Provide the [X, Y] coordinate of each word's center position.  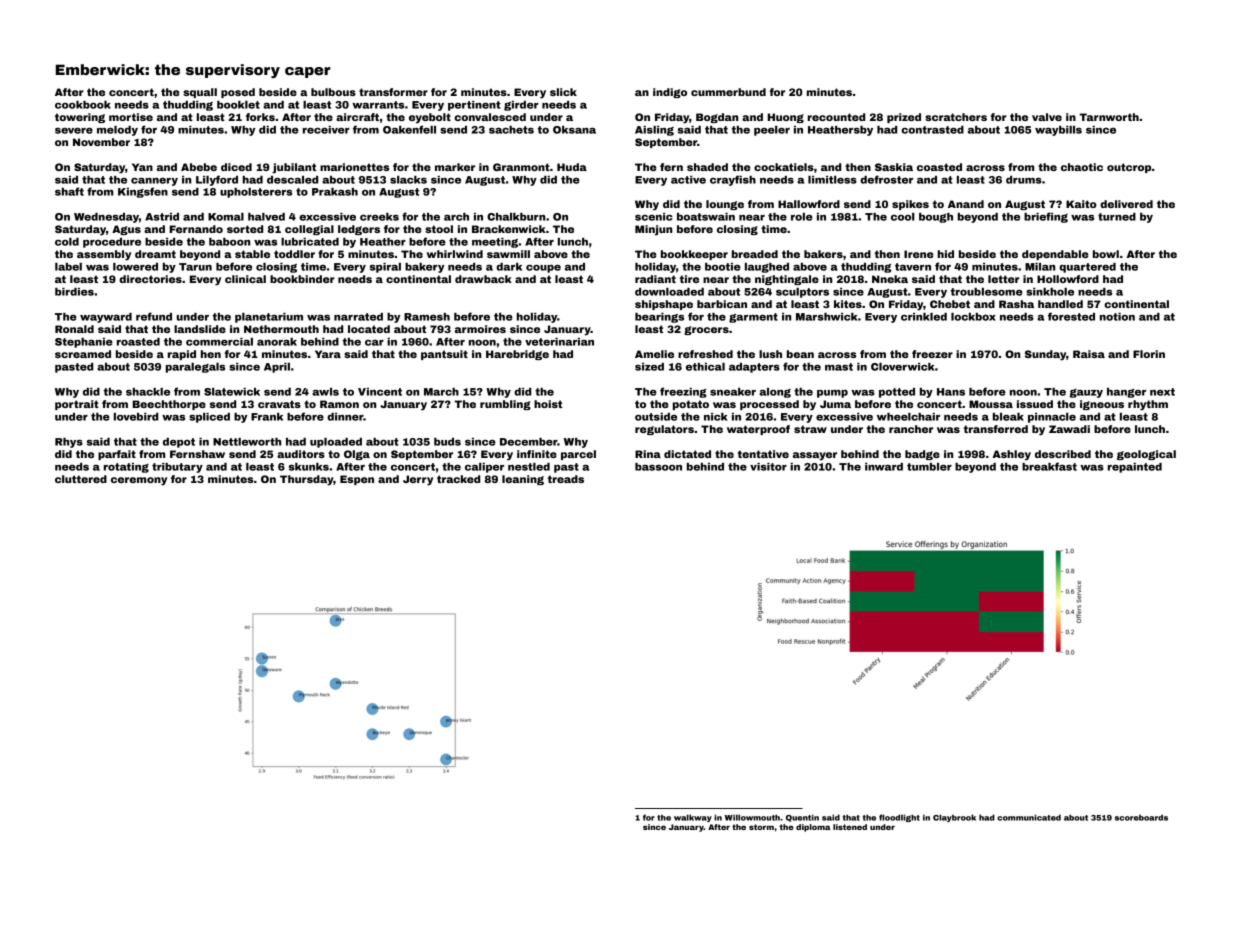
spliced [209, 418]
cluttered [81, 479]
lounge [725, 205]
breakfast [1049, 466]
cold [67, 242]
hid [946, 254]
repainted [1135, 468]
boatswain [706, 217]
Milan [1040, 267]
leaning [523, 480]
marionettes [354, 167]
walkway [693, 818]
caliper [484, 468]
